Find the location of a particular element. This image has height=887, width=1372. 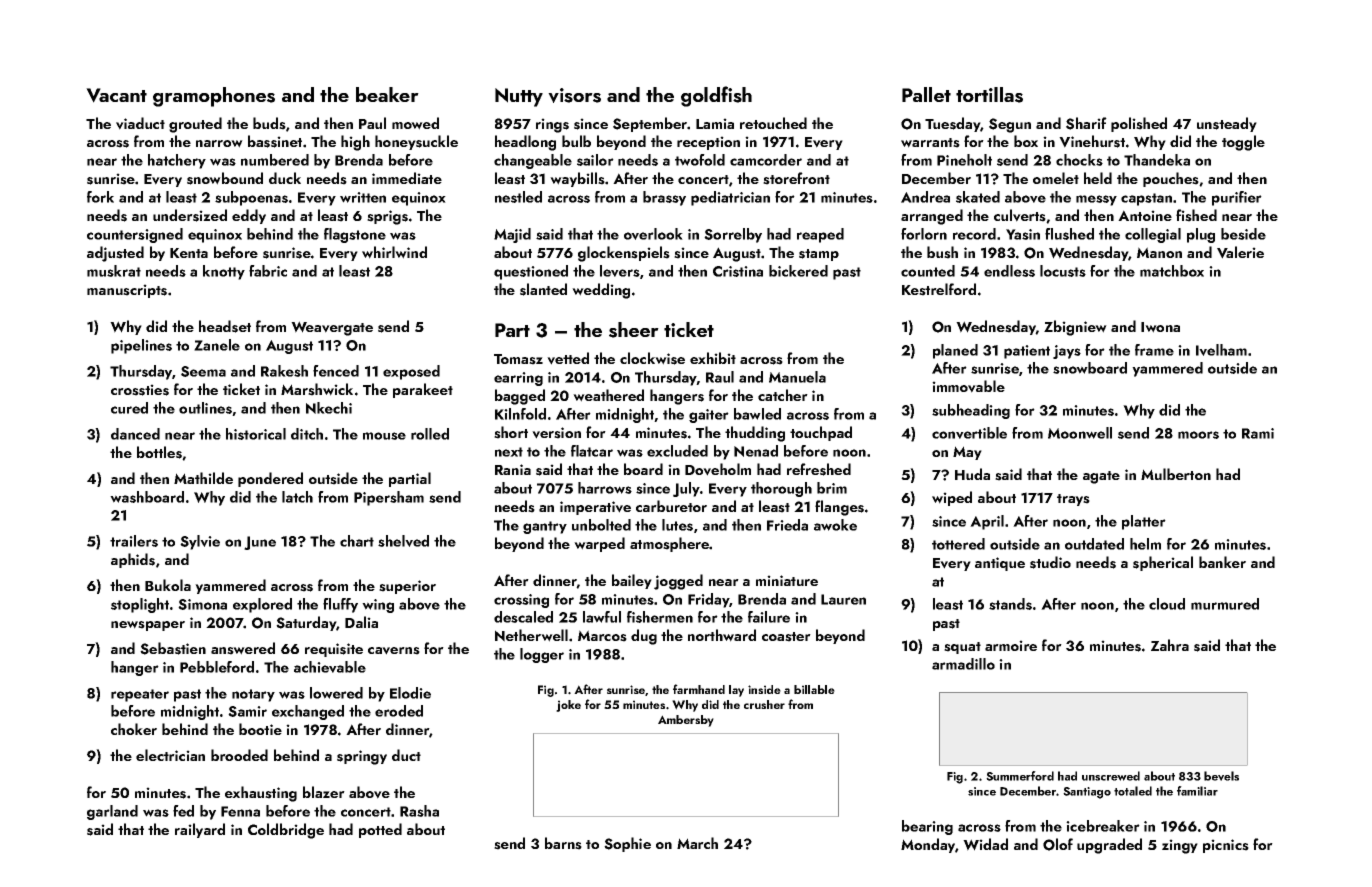

goldfish is located at coordinates (716, 96).
